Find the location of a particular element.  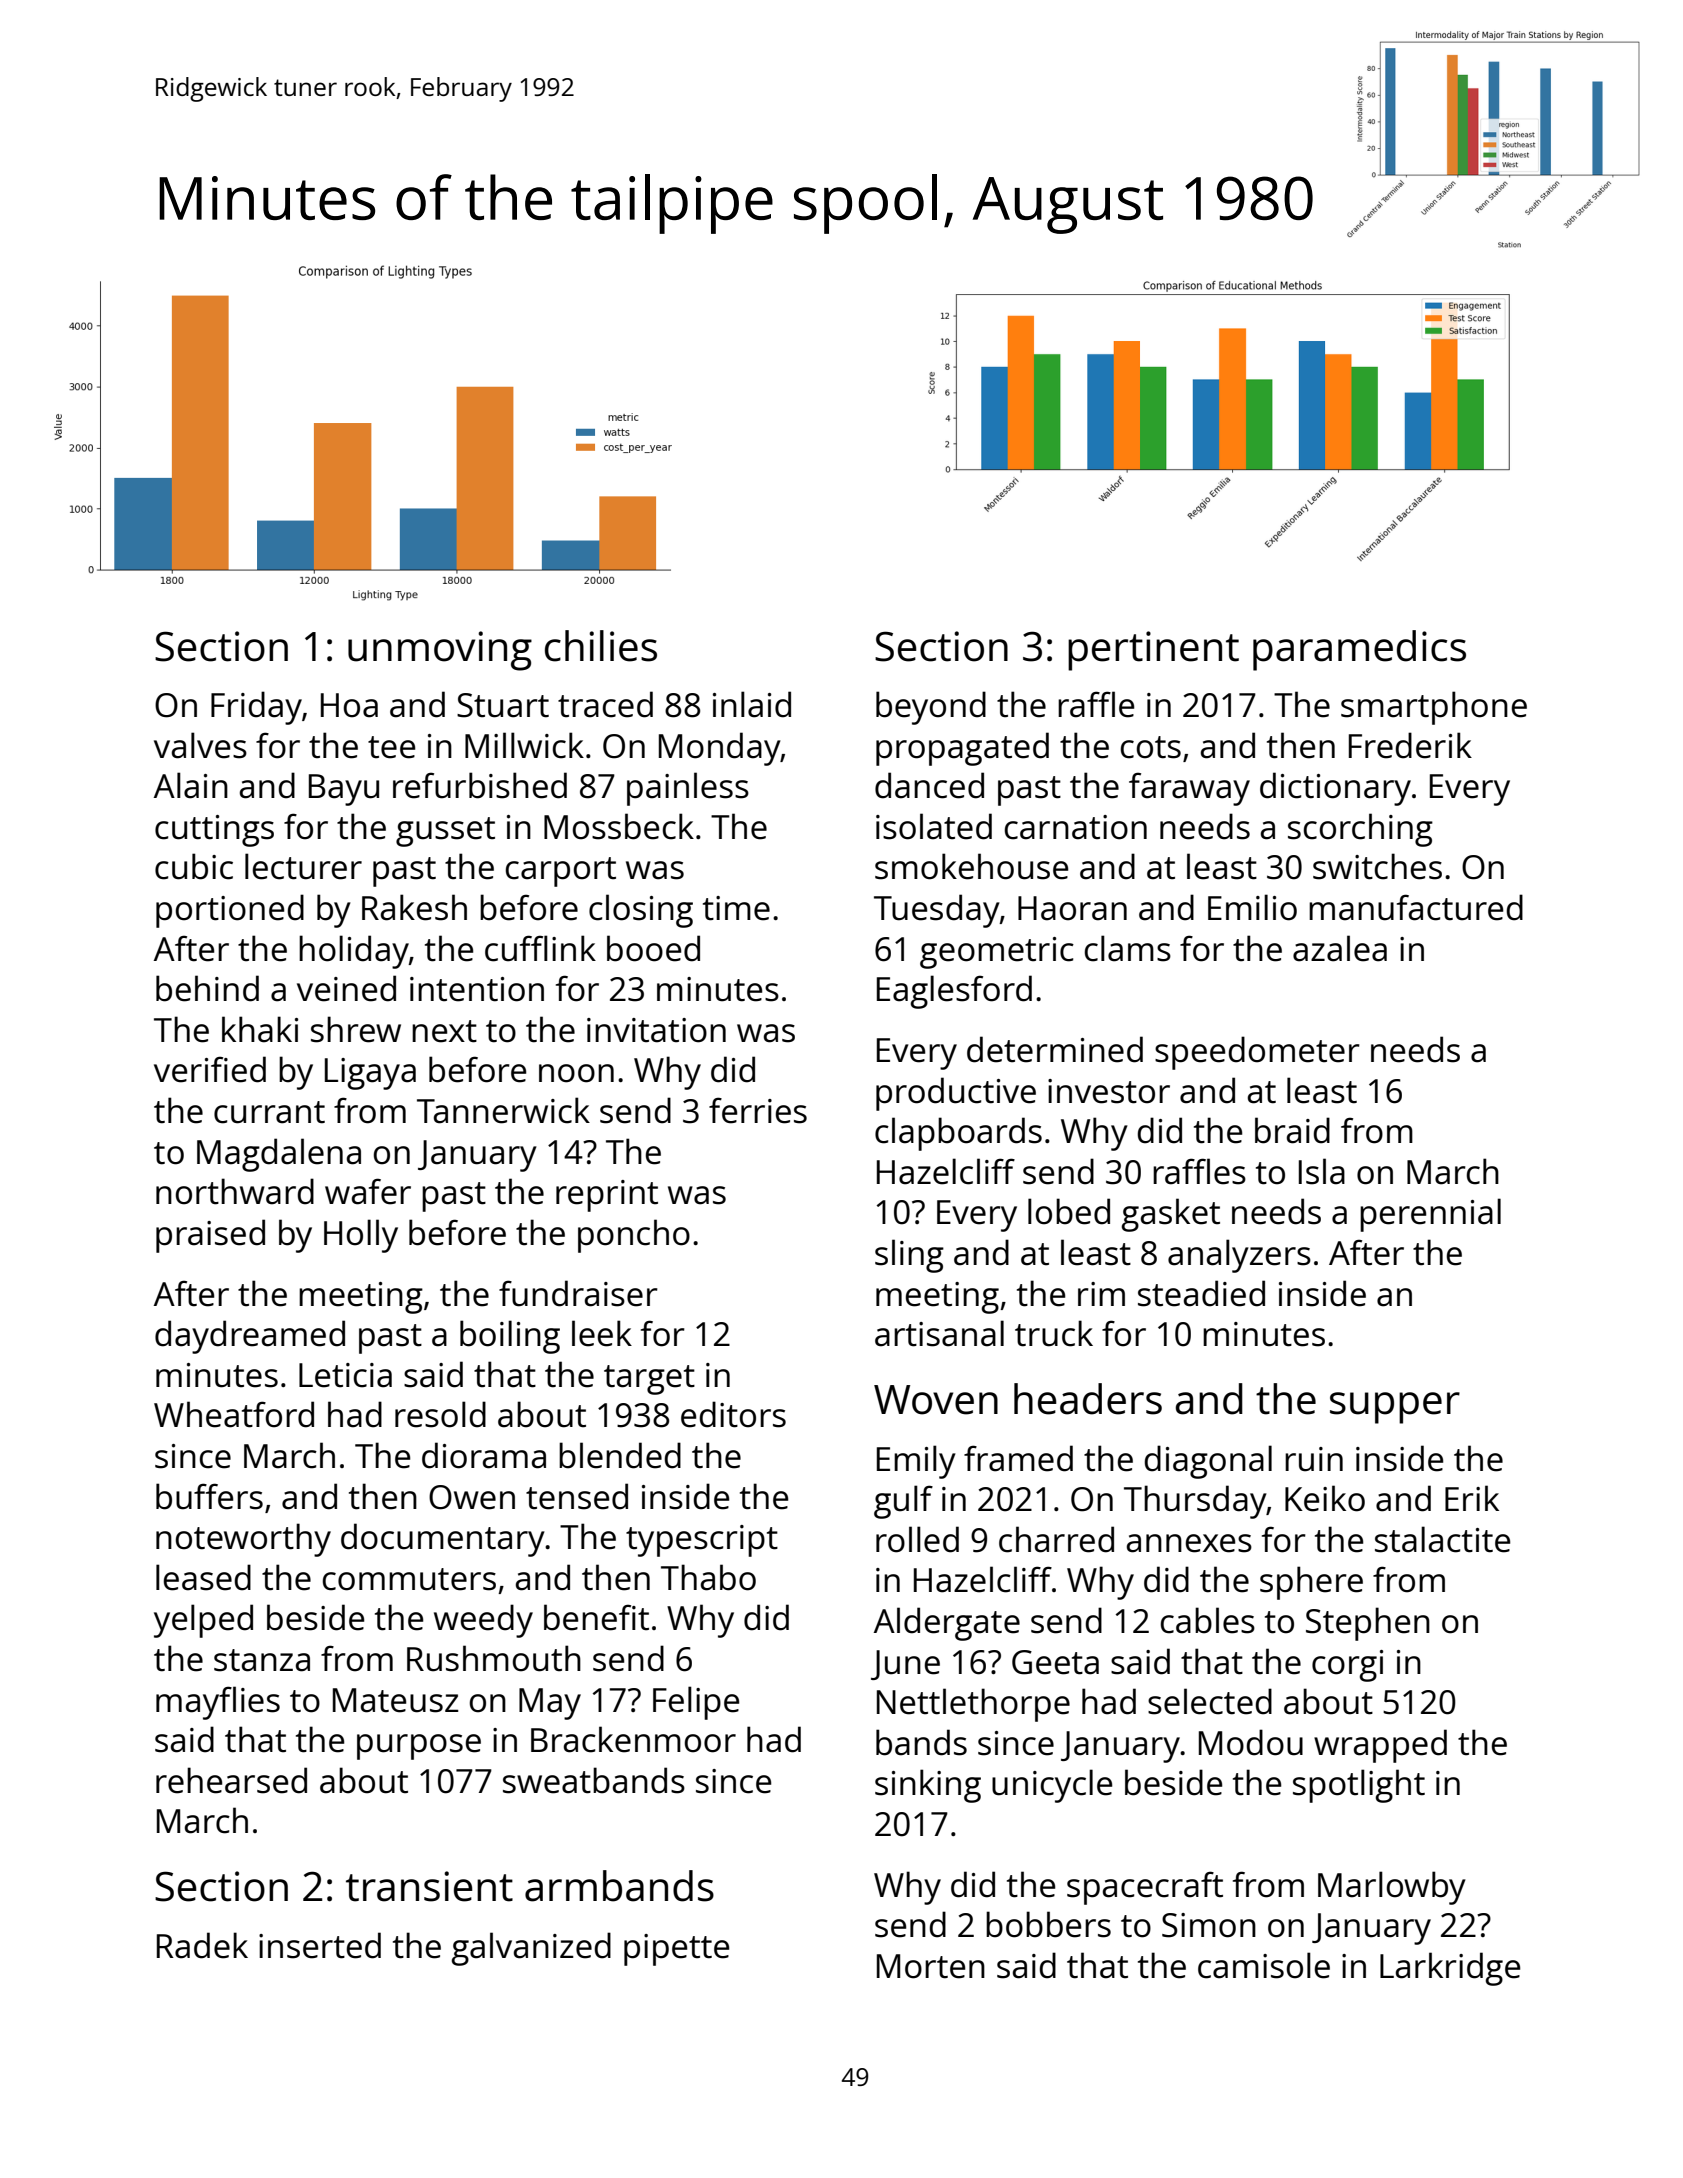

valves is located at coordinates (200, 745).
